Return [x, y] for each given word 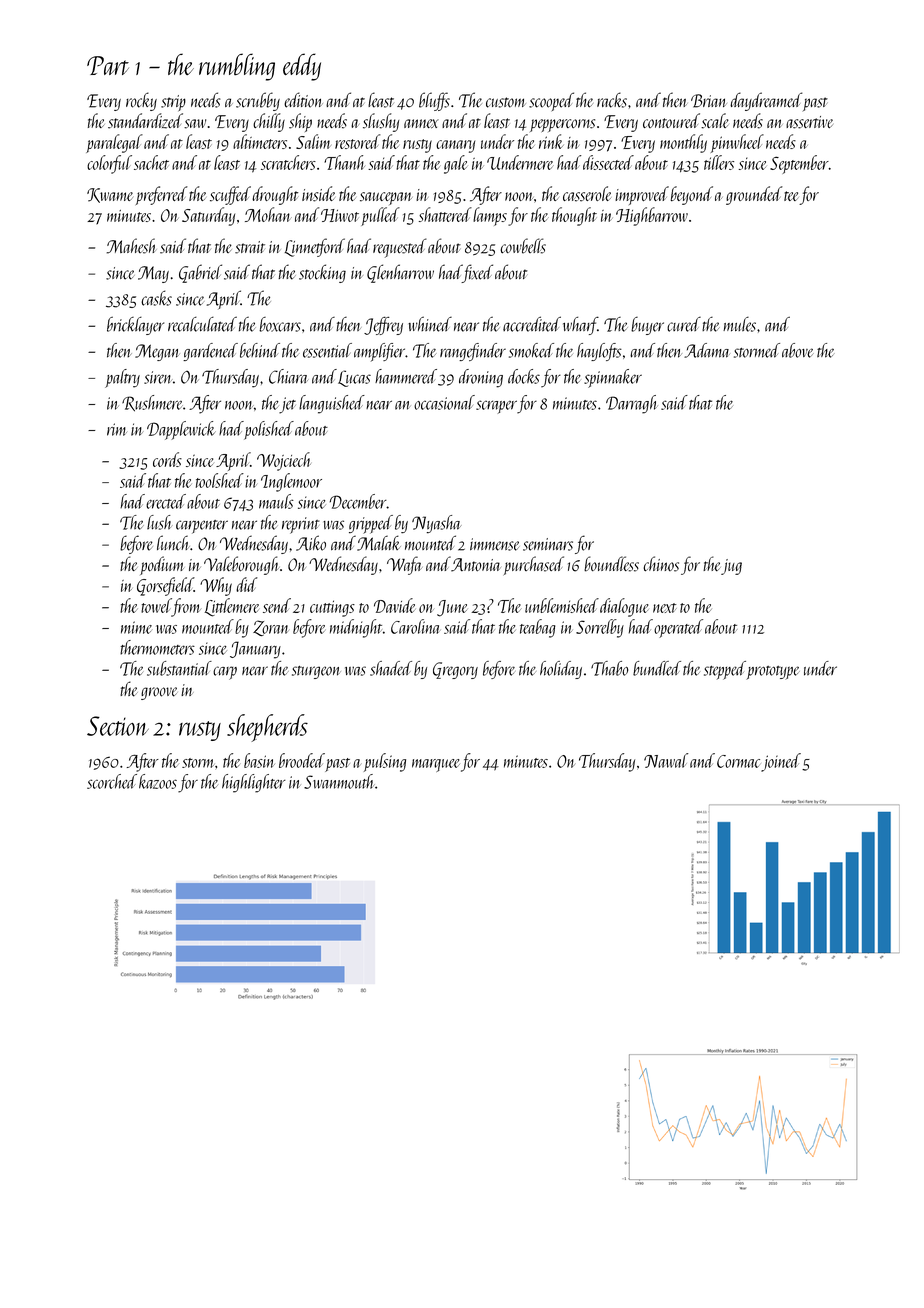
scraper [496, 407]
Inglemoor [291, 482]
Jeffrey [383, 326]
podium [162, 565]
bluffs [434, 101]
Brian [709, 101]
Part [108, 65]
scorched [112, 781]
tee [791, 196]
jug [731, 567]
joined [781, 762]
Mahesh [132, 246]
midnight [356, 628]
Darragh [632, 404]
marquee [436, 765]
